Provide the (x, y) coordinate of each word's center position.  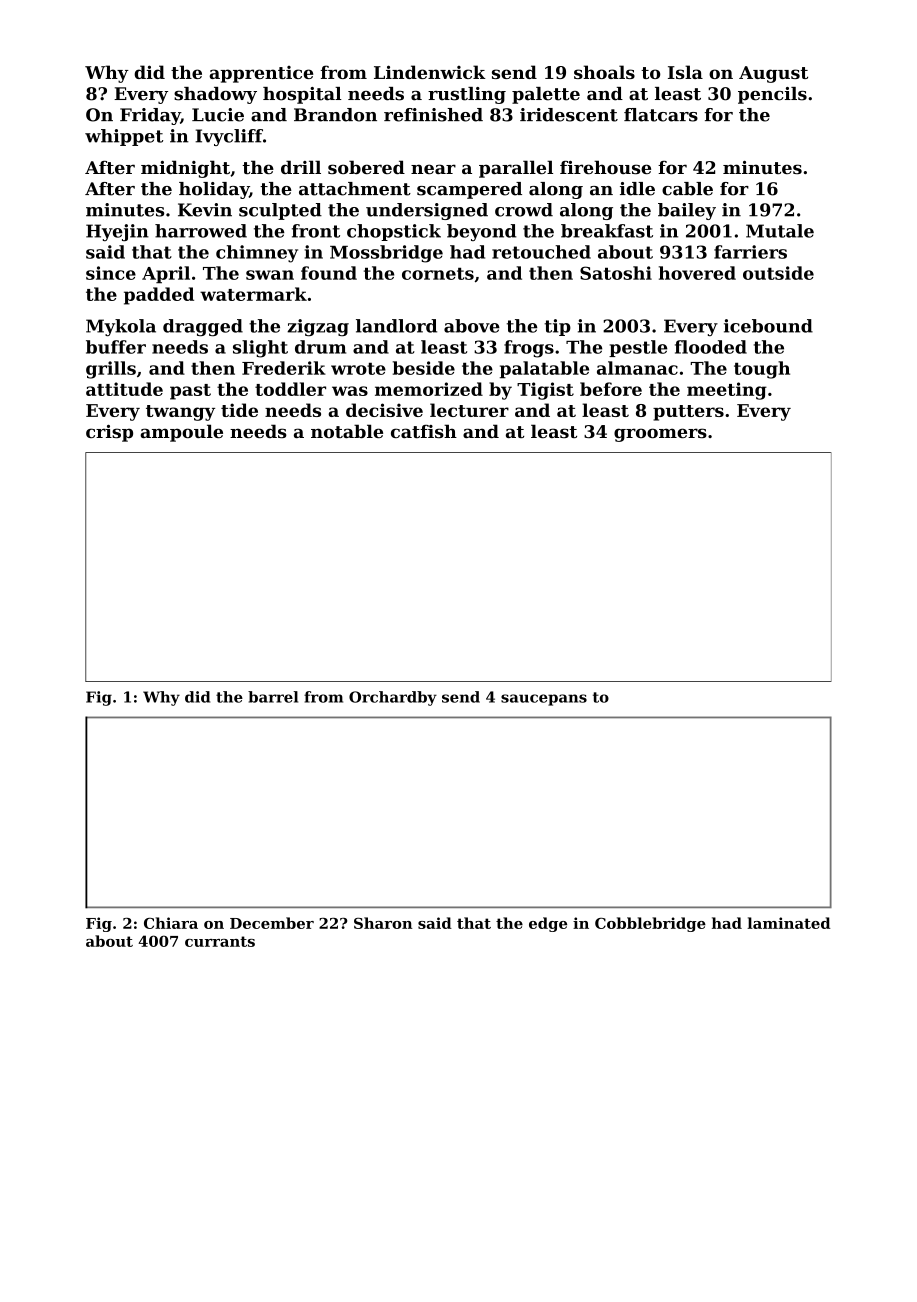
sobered (366, 167)
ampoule (181, 433)
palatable (544, 370)
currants (220, 941)
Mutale (780, 231)
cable (687, 189)
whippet (124, 137)
